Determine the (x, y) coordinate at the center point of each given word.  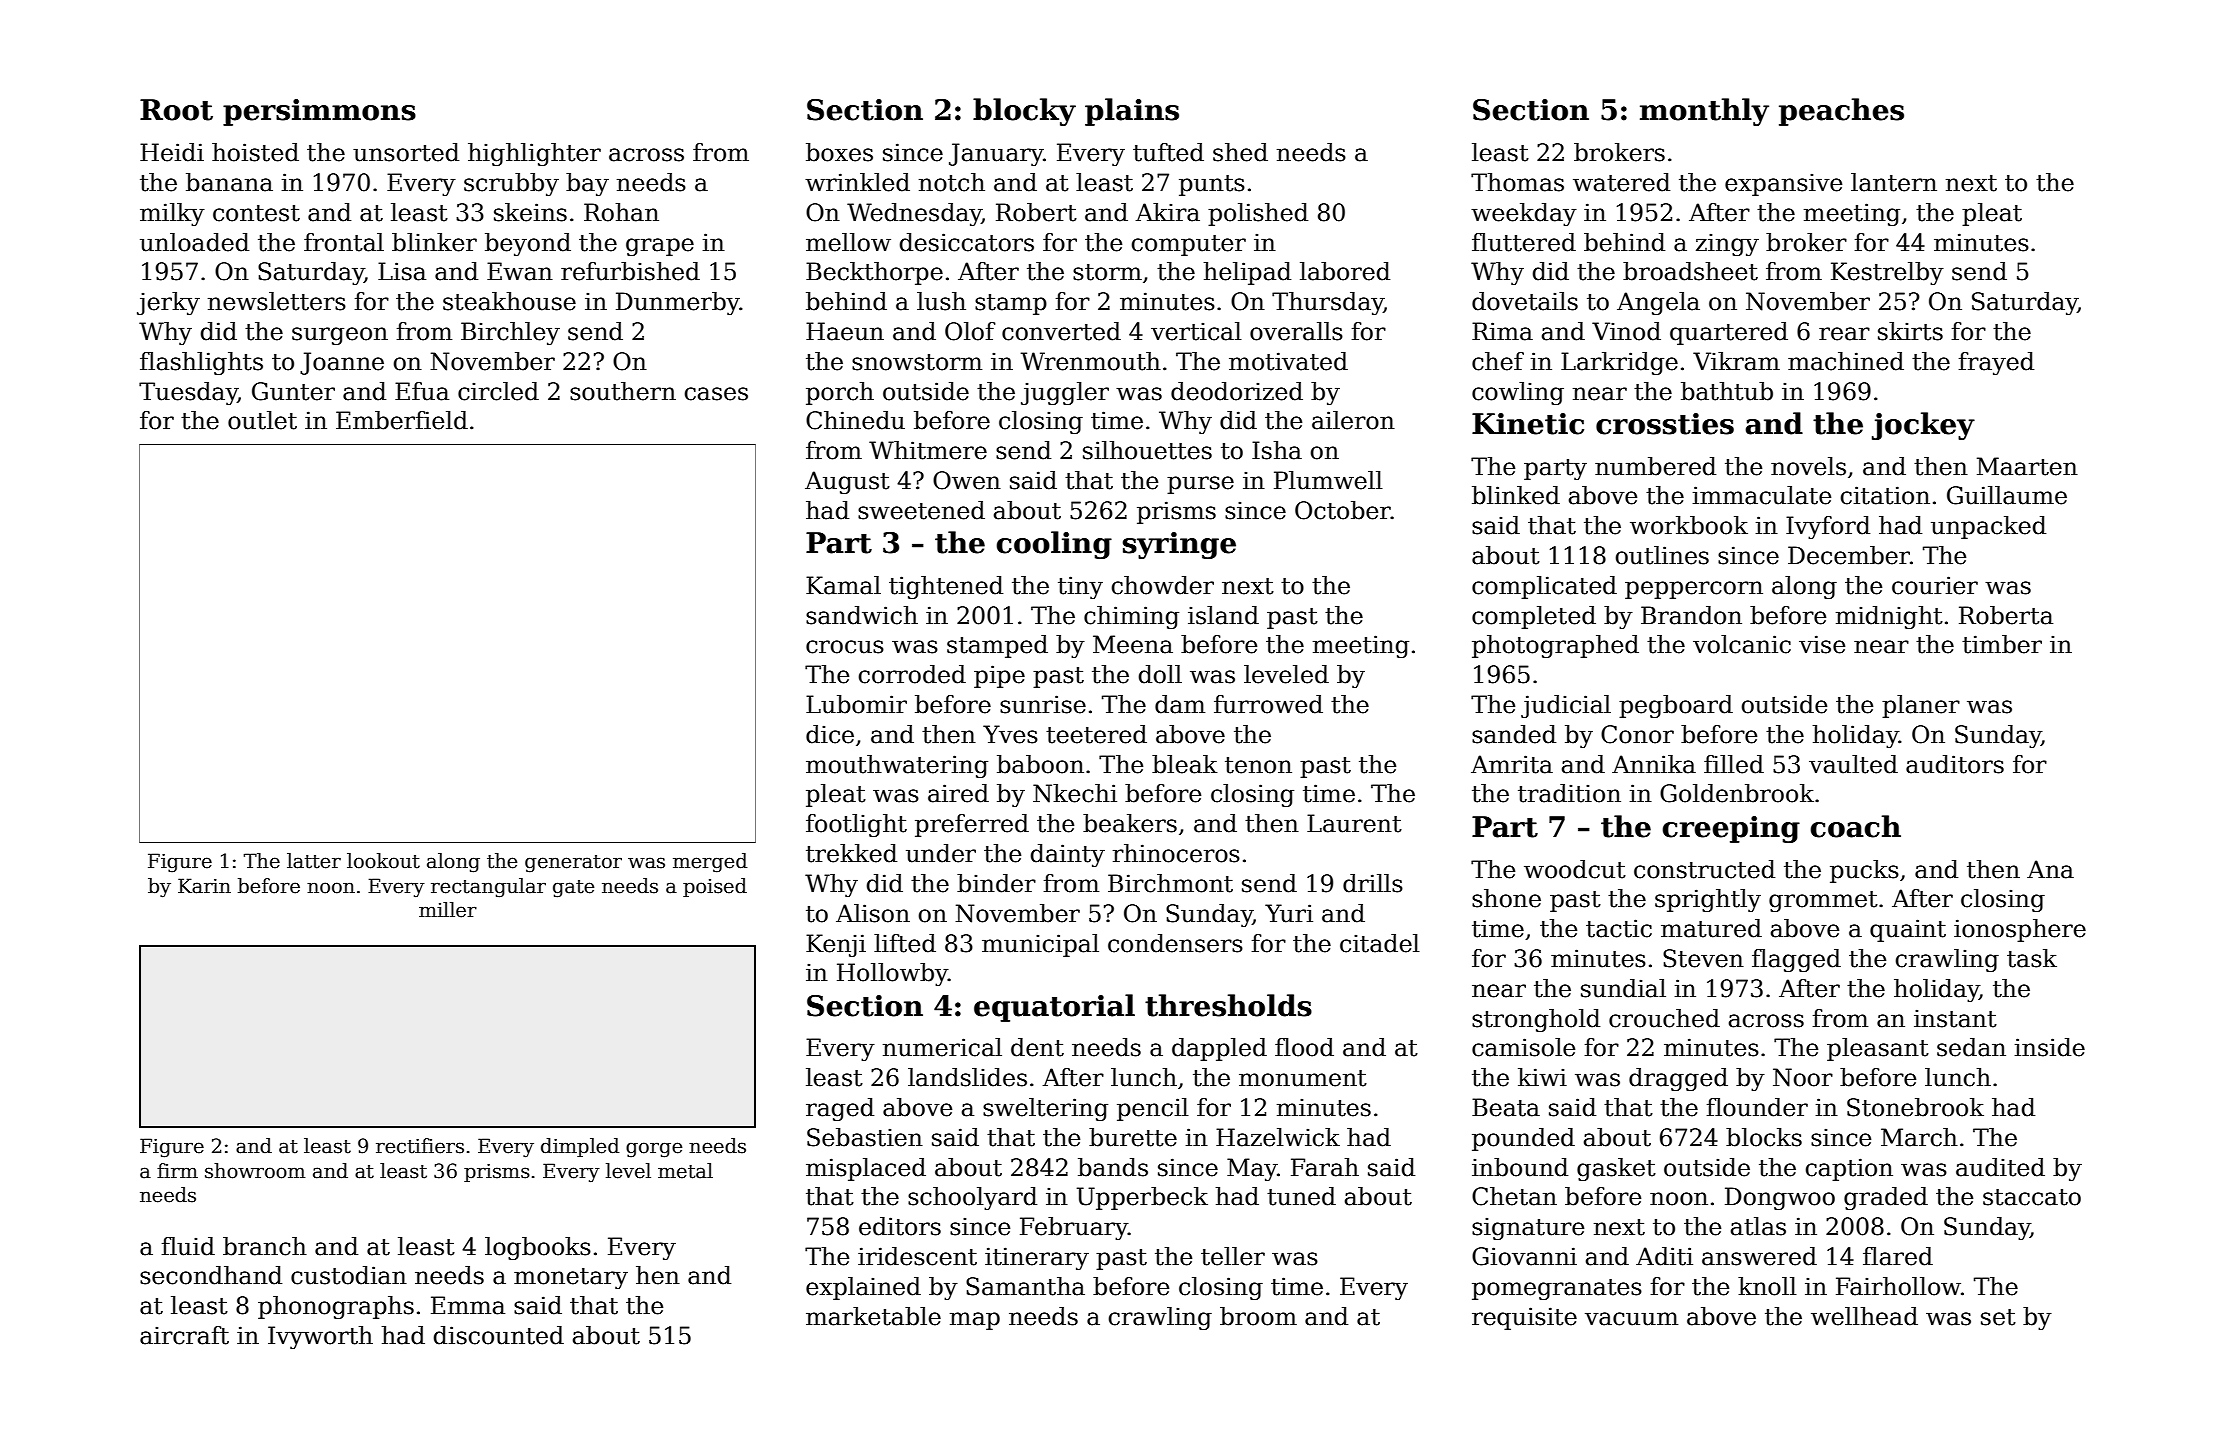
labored (1345, 271)
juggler (1065, 393)
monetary (571, 1278)
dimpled (580, 1147)
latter (314, 861)
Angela (1658, 303)
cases (716, 394)
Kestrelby (1887, 273)
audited (2000, 1167)
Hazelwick (1278, 1137)
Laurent (1354, 823)
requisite (1524, 1318)
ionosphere (2020, 930)
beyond (528, 244)
